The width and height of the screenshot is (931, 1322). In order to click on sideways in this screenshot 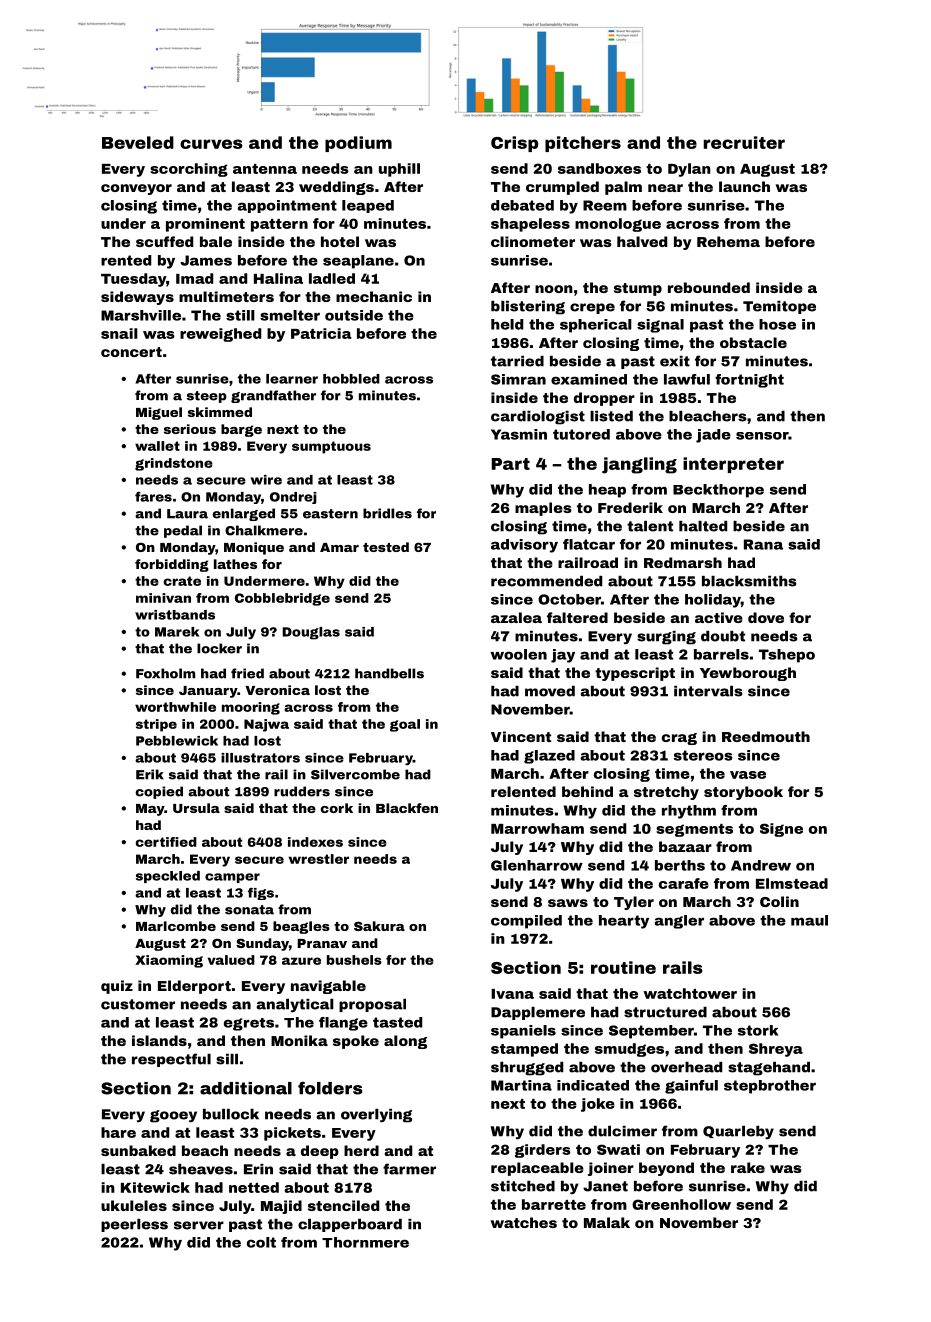, I will do `click(137, 298)`.
